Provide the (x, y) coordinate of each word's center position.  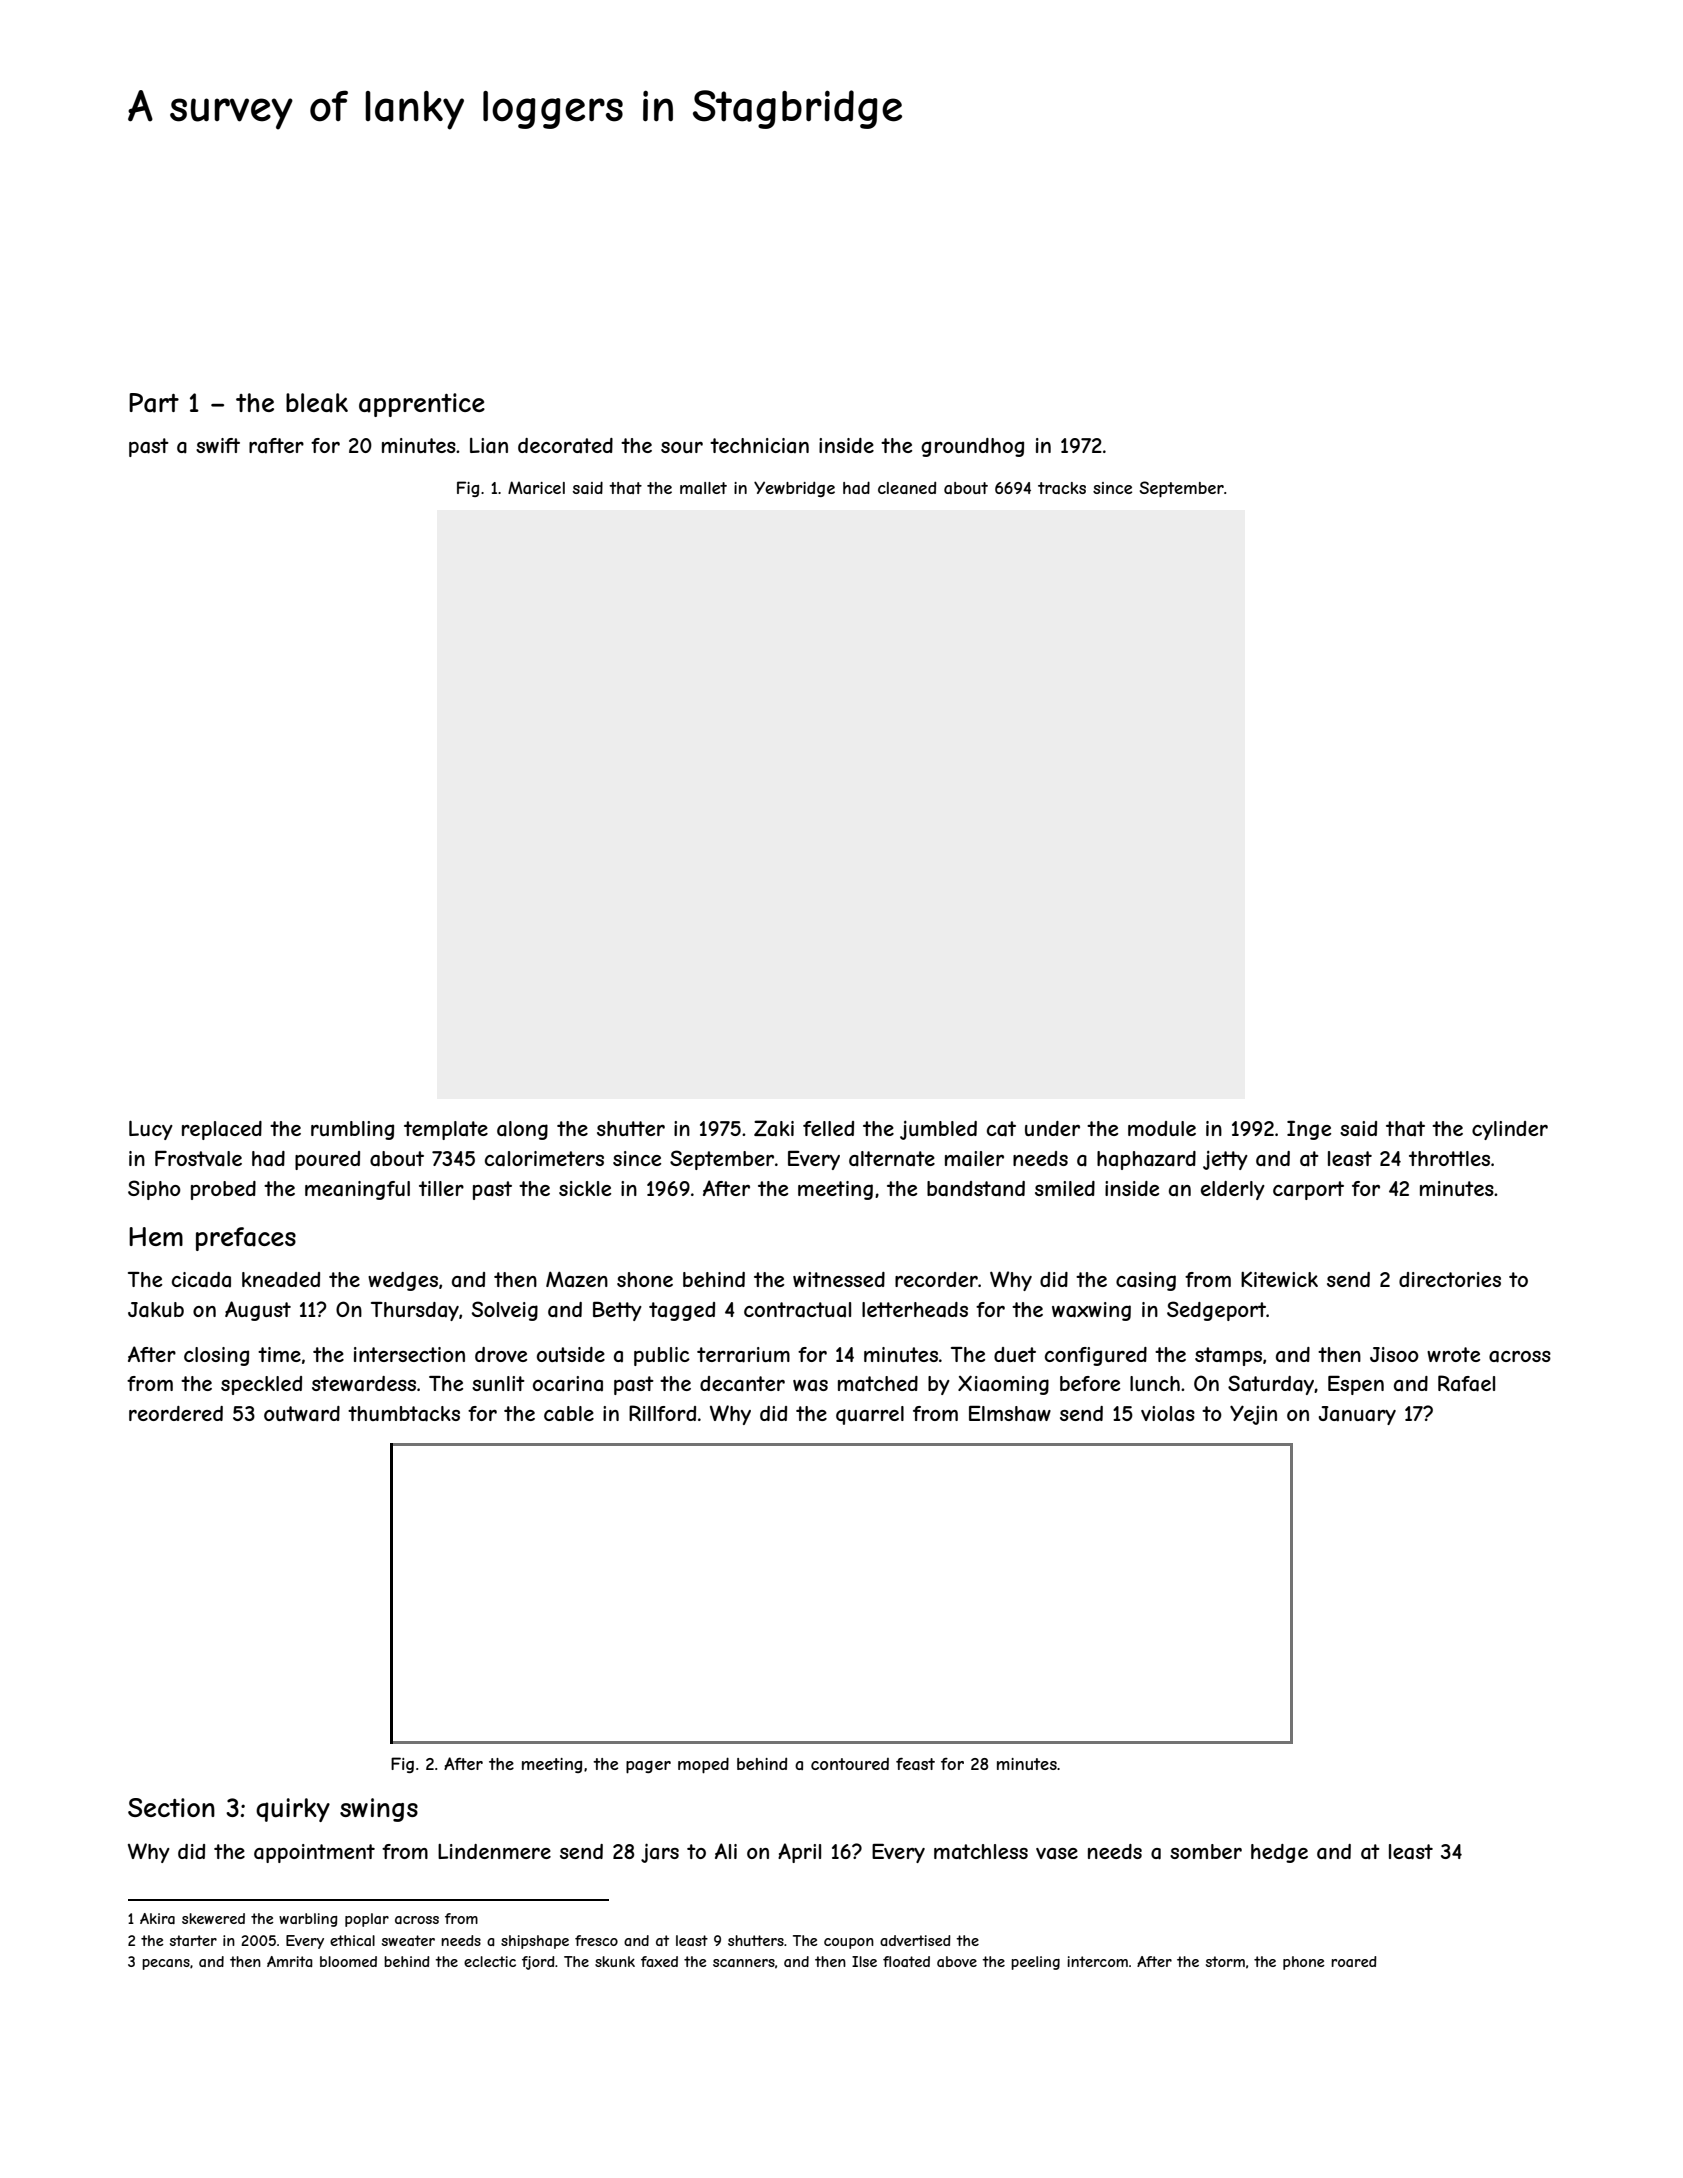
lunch (1155, 1383)
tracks (1062, 488)
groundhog (972, 447)
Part (154, 403)
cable (569, 1414)
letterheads (915, 1310)
